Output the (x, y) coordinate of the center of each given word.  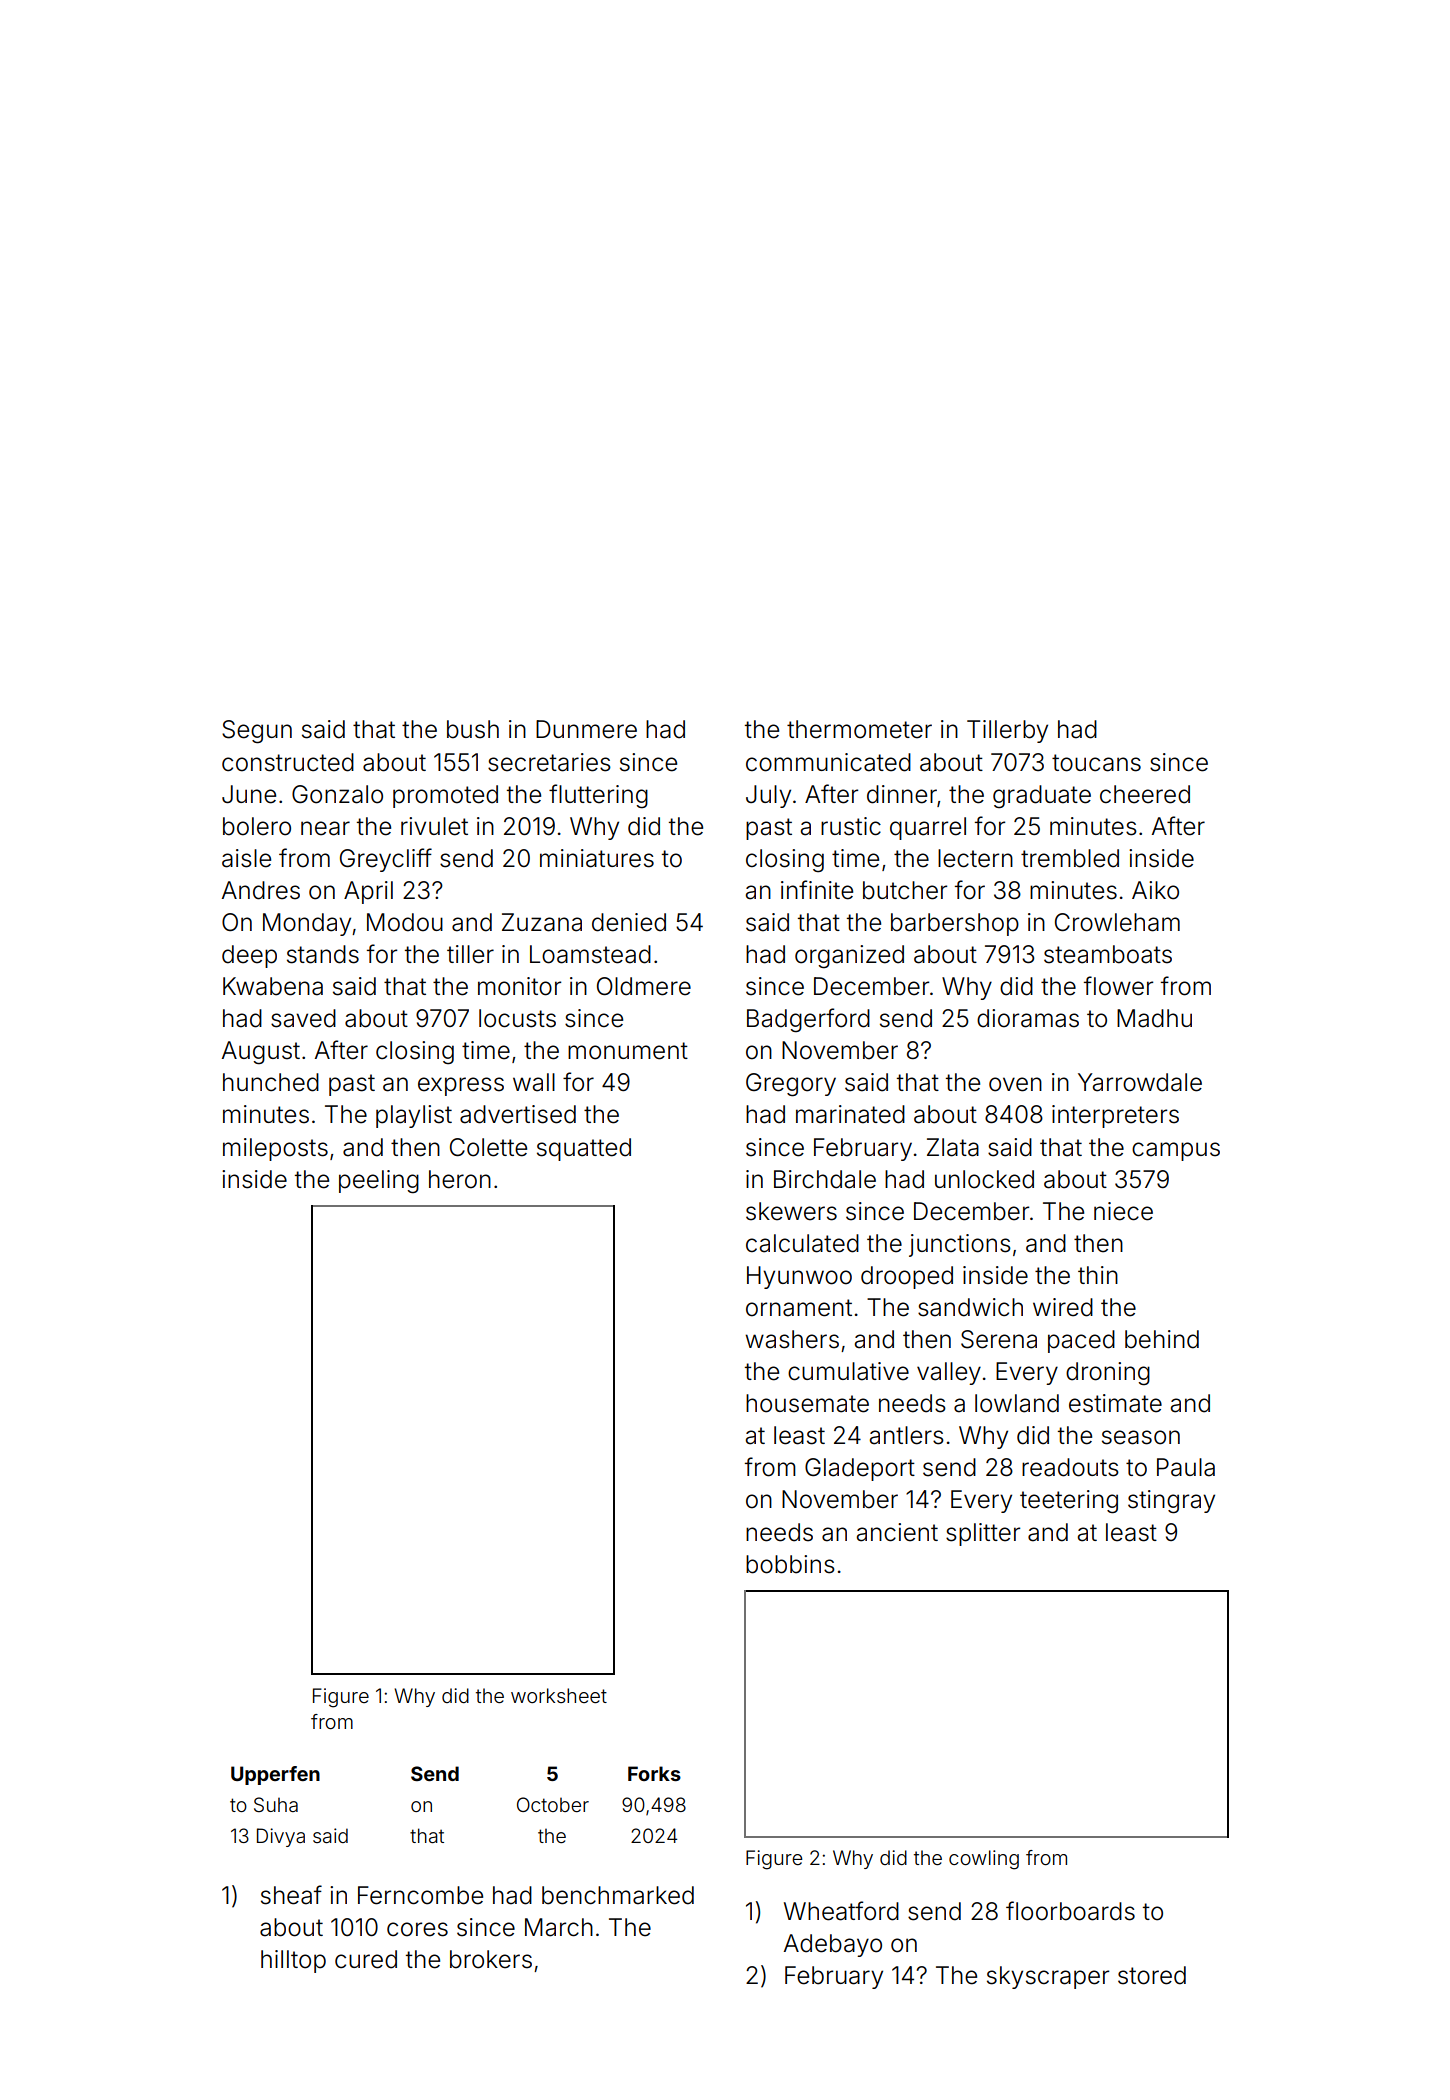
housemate (807, 1403)
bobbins (790, 1564)
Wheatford (841, 1911)
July (768, 796)
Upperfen (275, 1775)
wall (534, 1082)
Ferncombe (420, 1895)
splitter (983, 1534)
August (261, 1053)
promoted (445, 796)
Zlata (953, 1147)
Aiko (1155, 890)
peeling (379, 1182)
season (1141, 1437)
